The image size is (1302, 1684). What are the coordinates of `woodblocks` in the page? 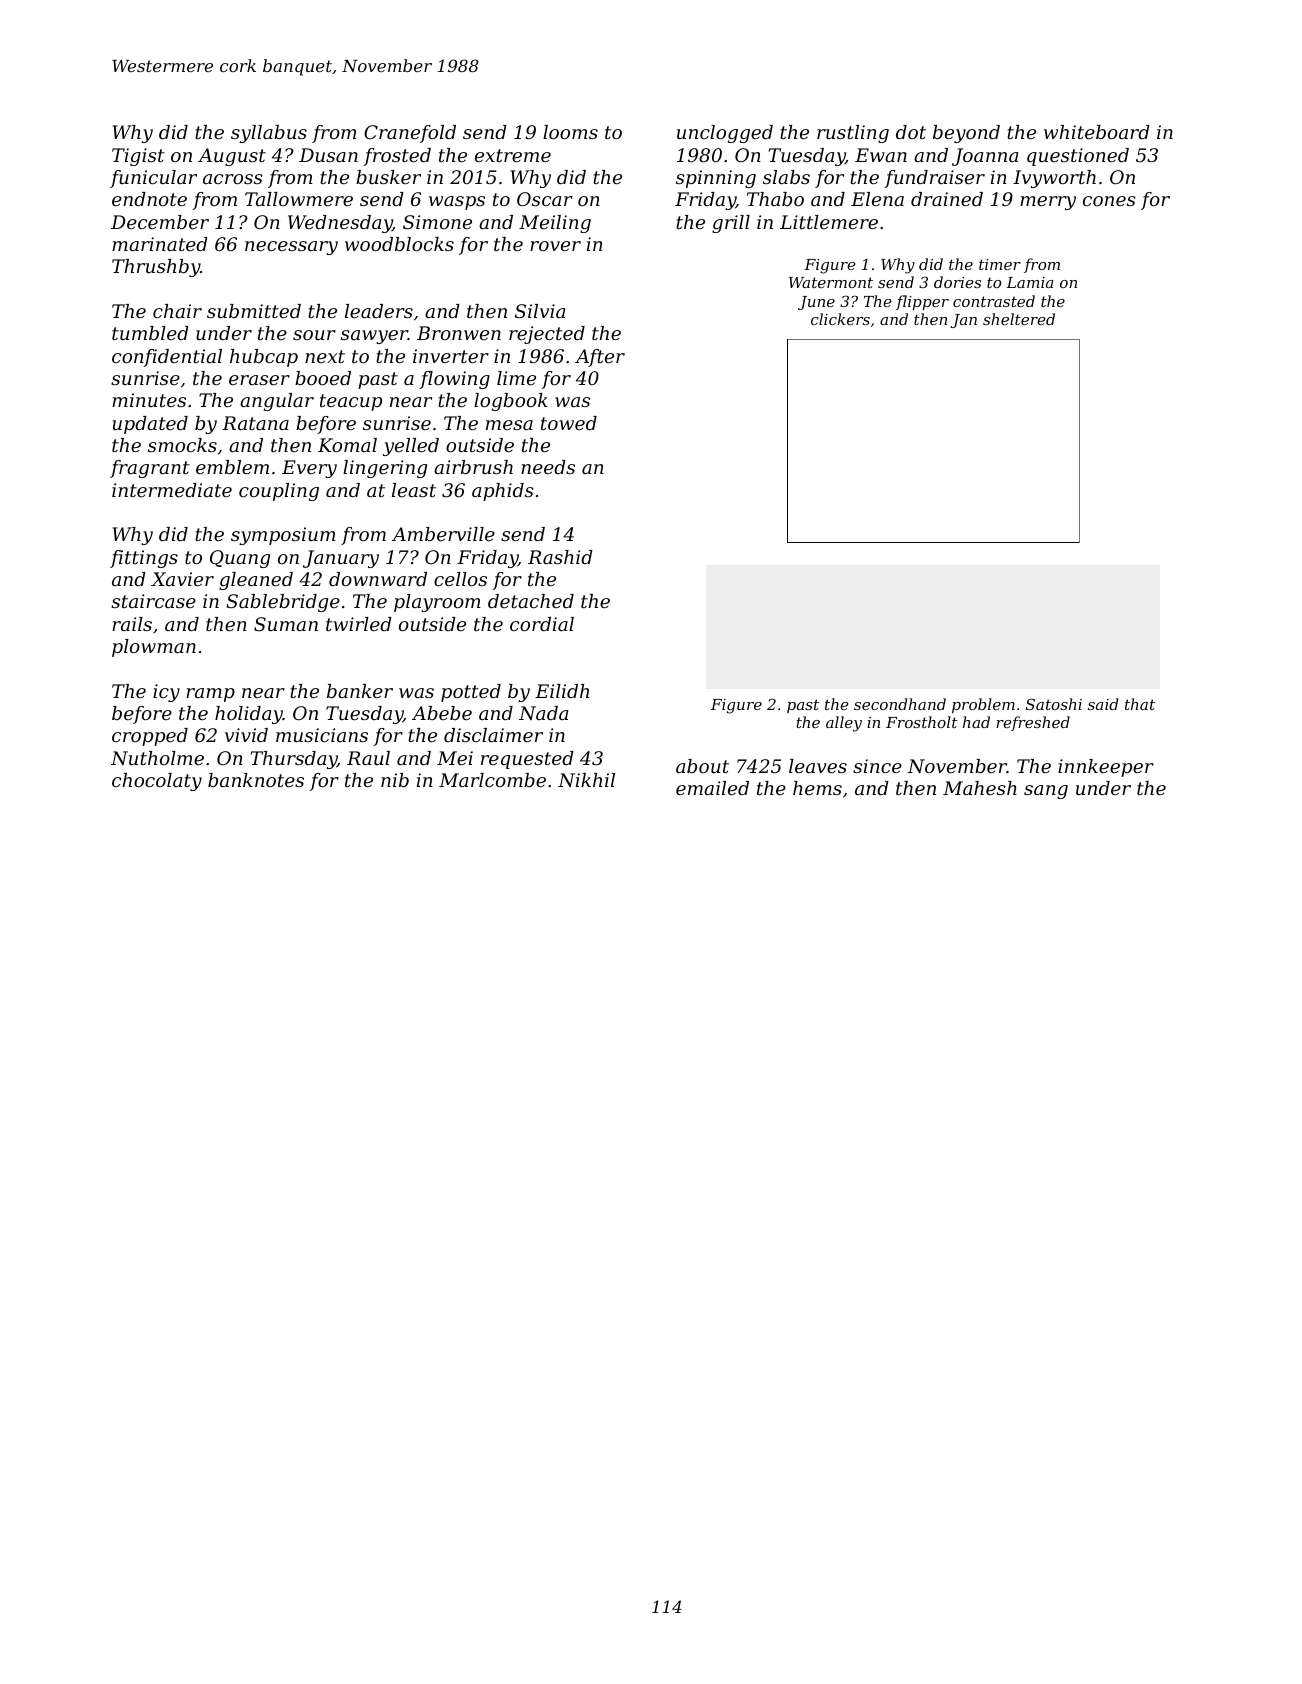 It's located at (399, 244).
